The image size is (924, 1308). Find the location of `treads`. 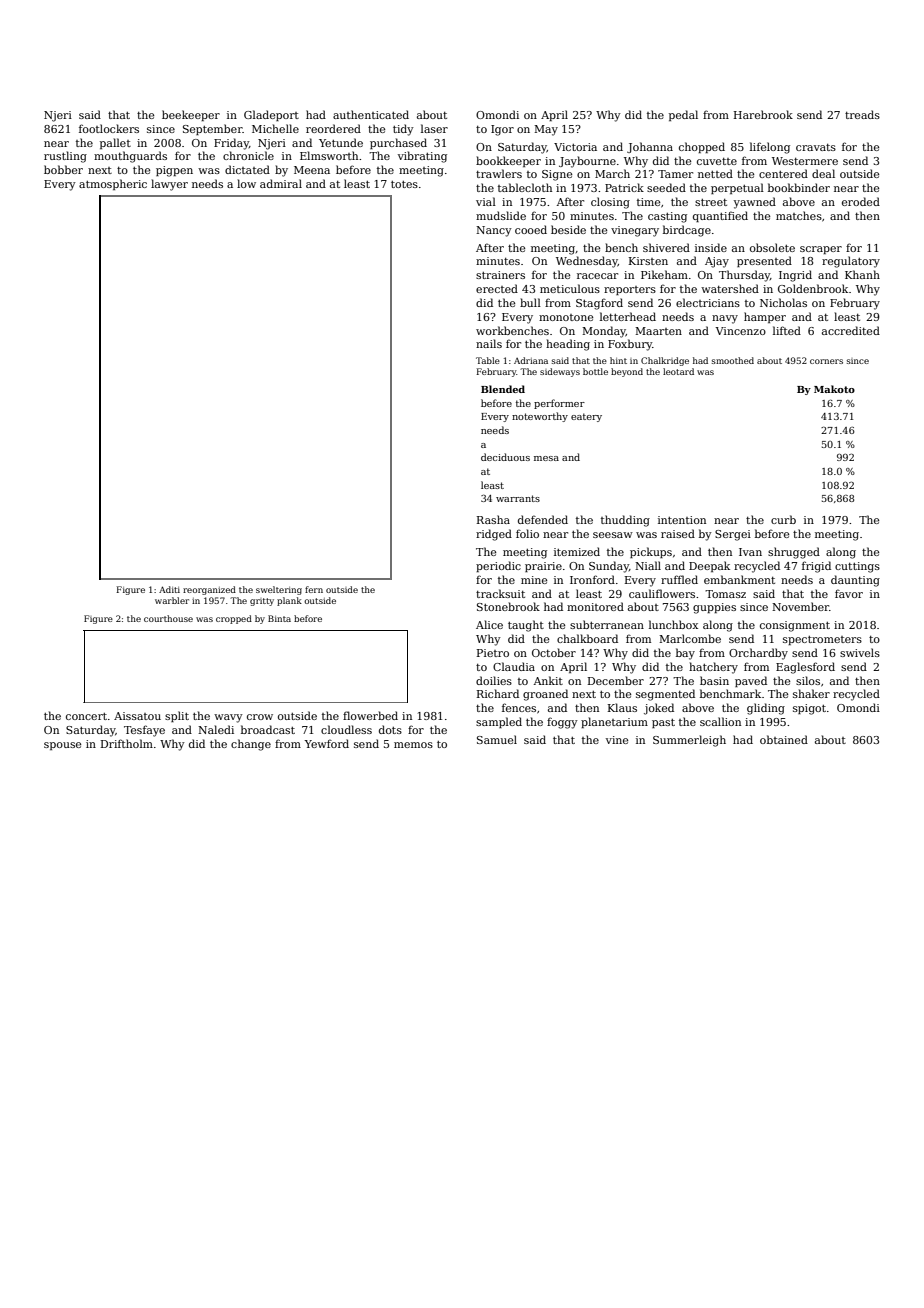

treads is located at coordinates (862, 114).
